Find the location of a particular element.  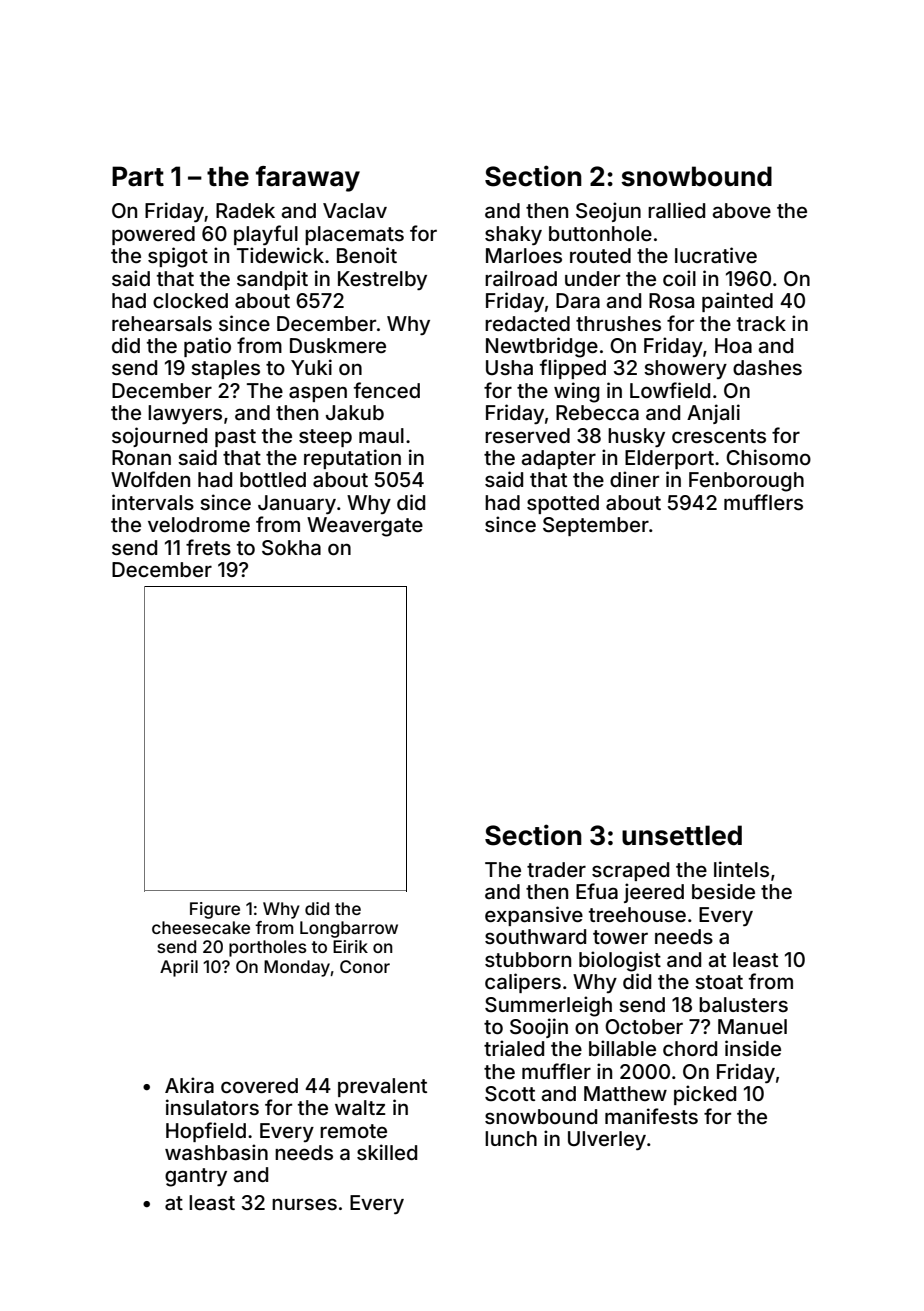

nurses is located at coordinates (304, 1204).
